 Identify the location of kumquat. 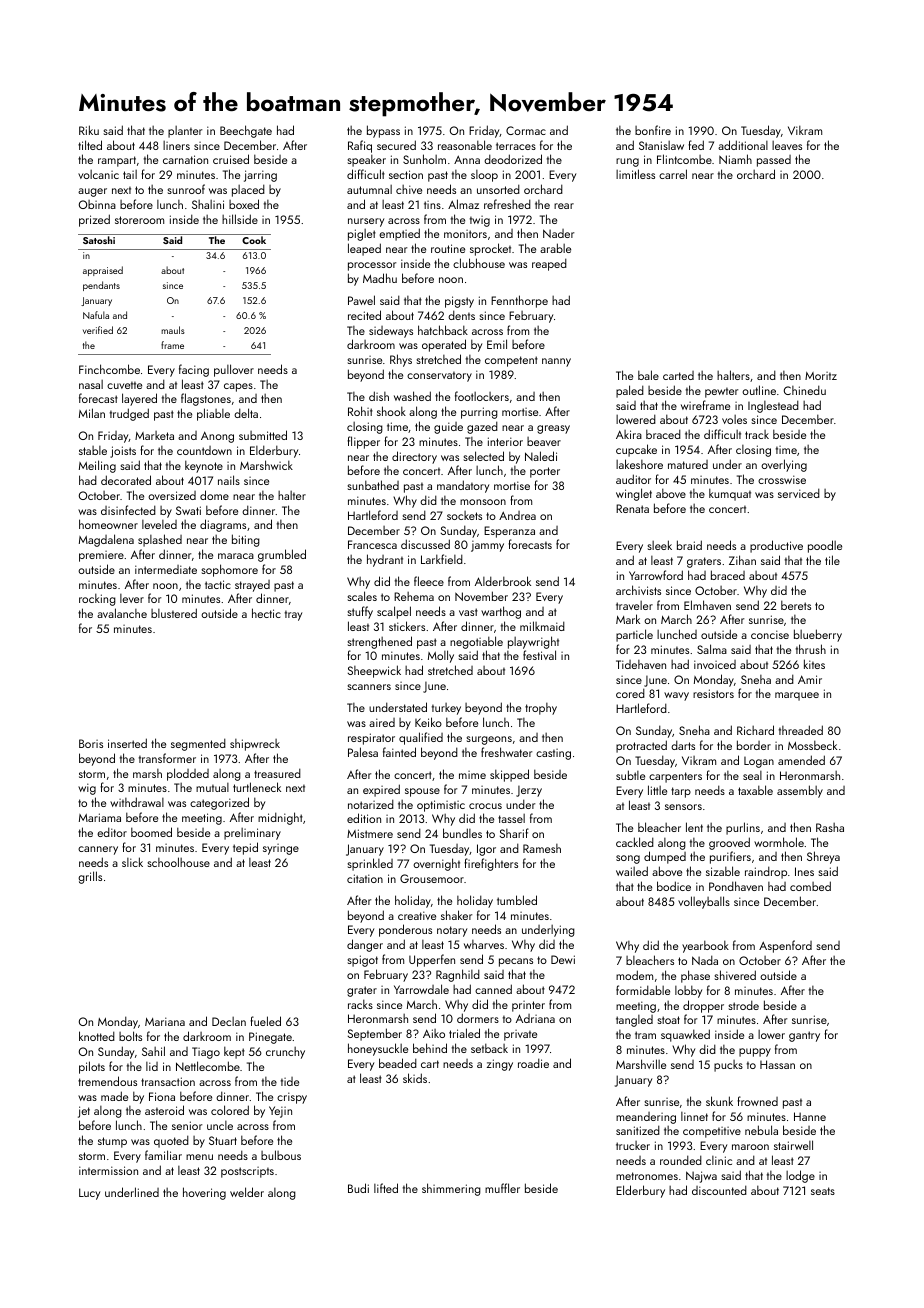
(730, 494).
